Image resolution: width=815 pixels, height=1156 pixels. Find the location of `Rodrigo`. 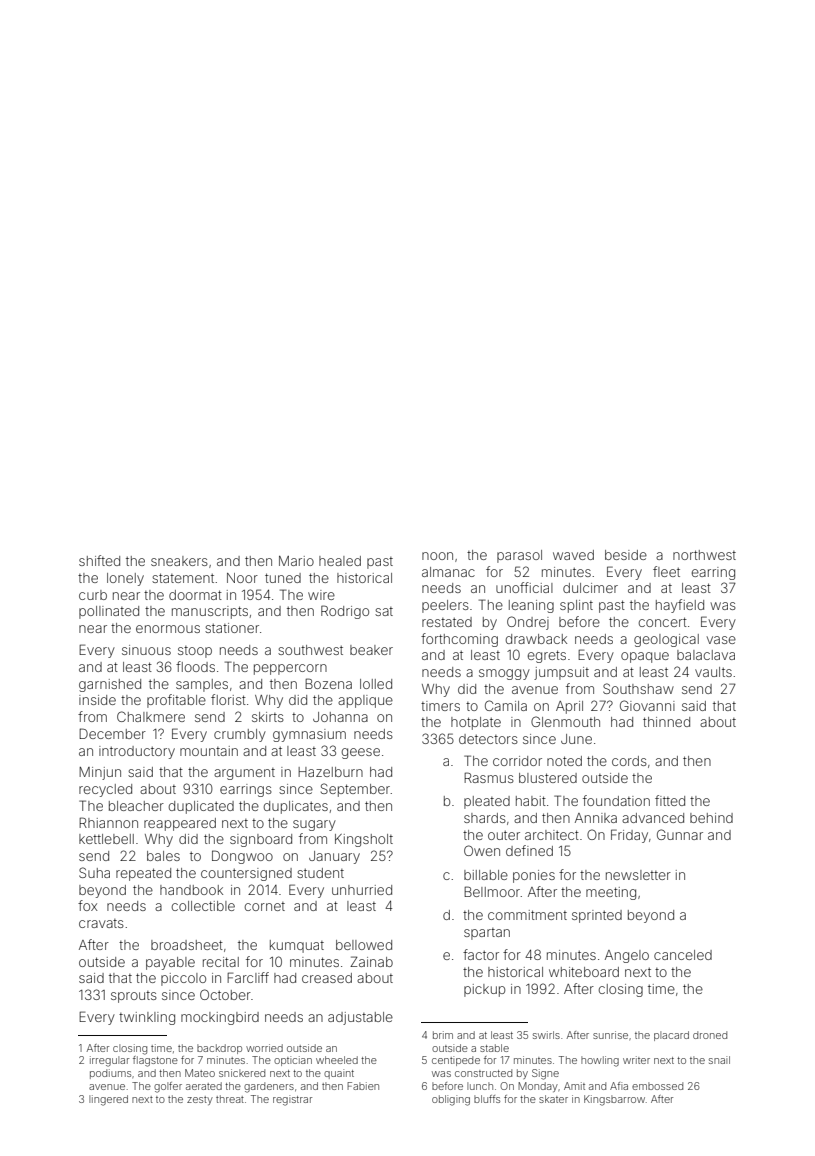

Rodrigo is located at coordinates (345, 612).
